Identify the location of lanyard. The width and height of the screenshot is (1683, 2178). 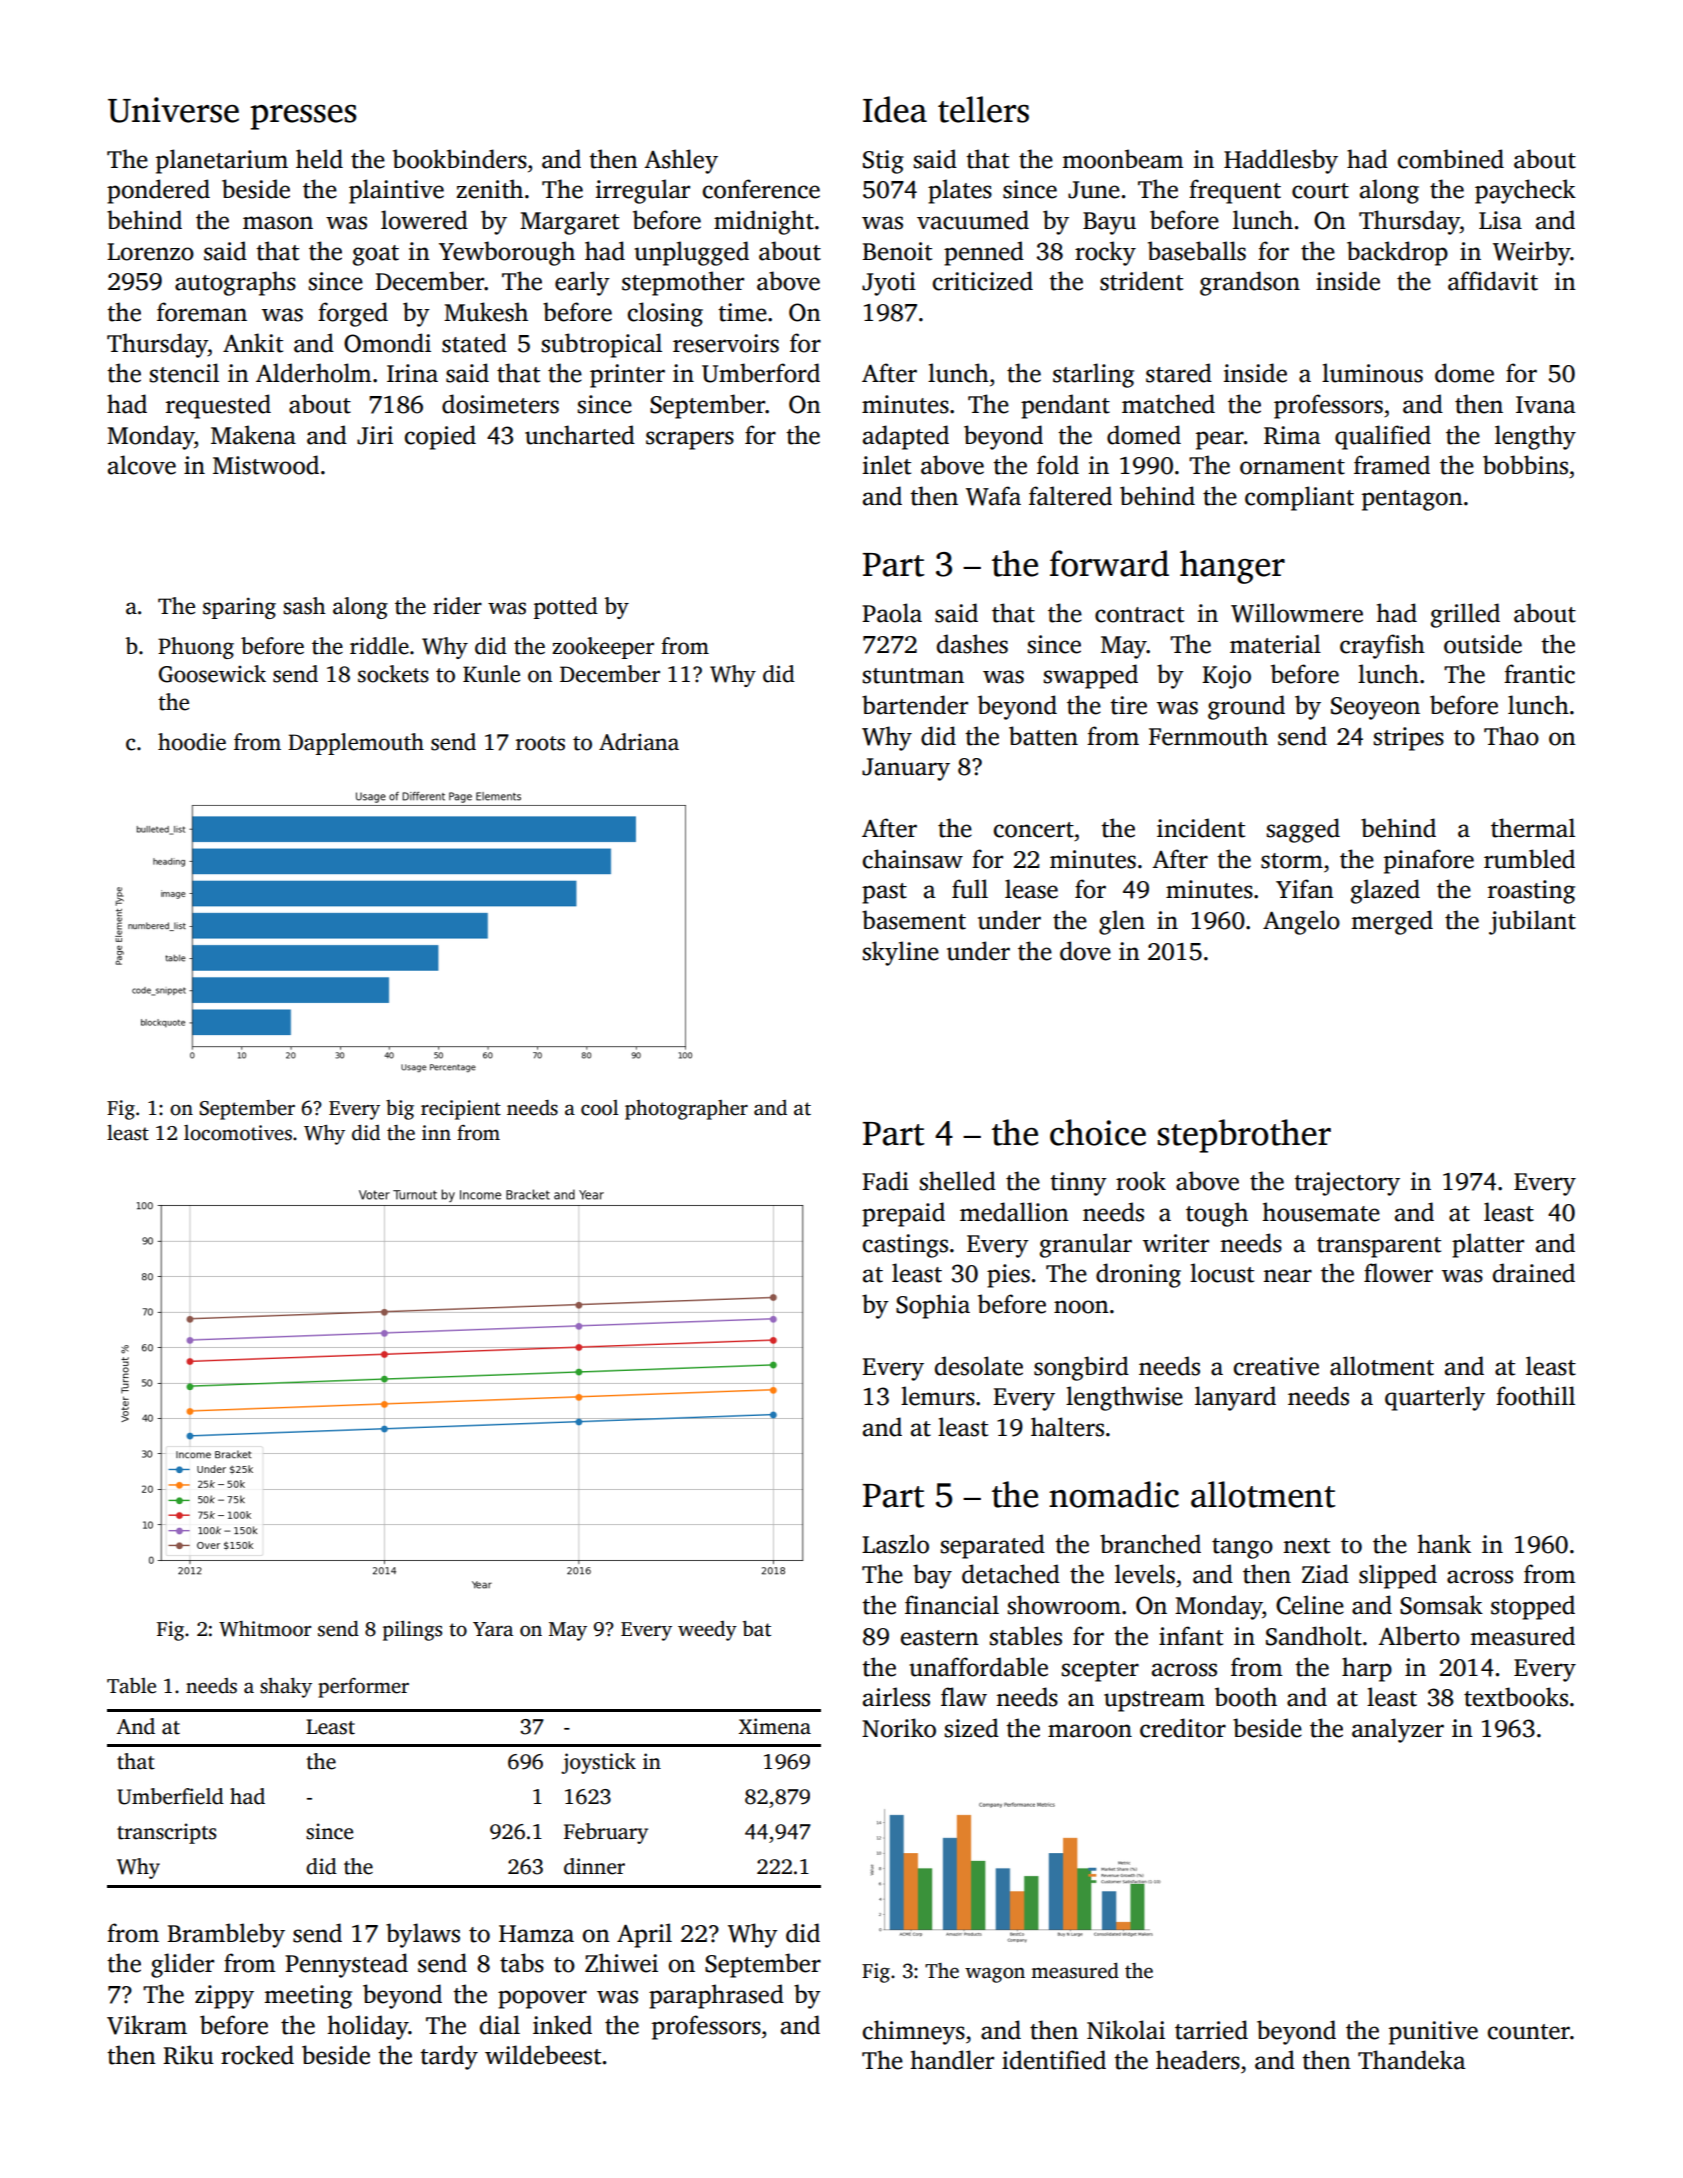
(1235, 1398).
